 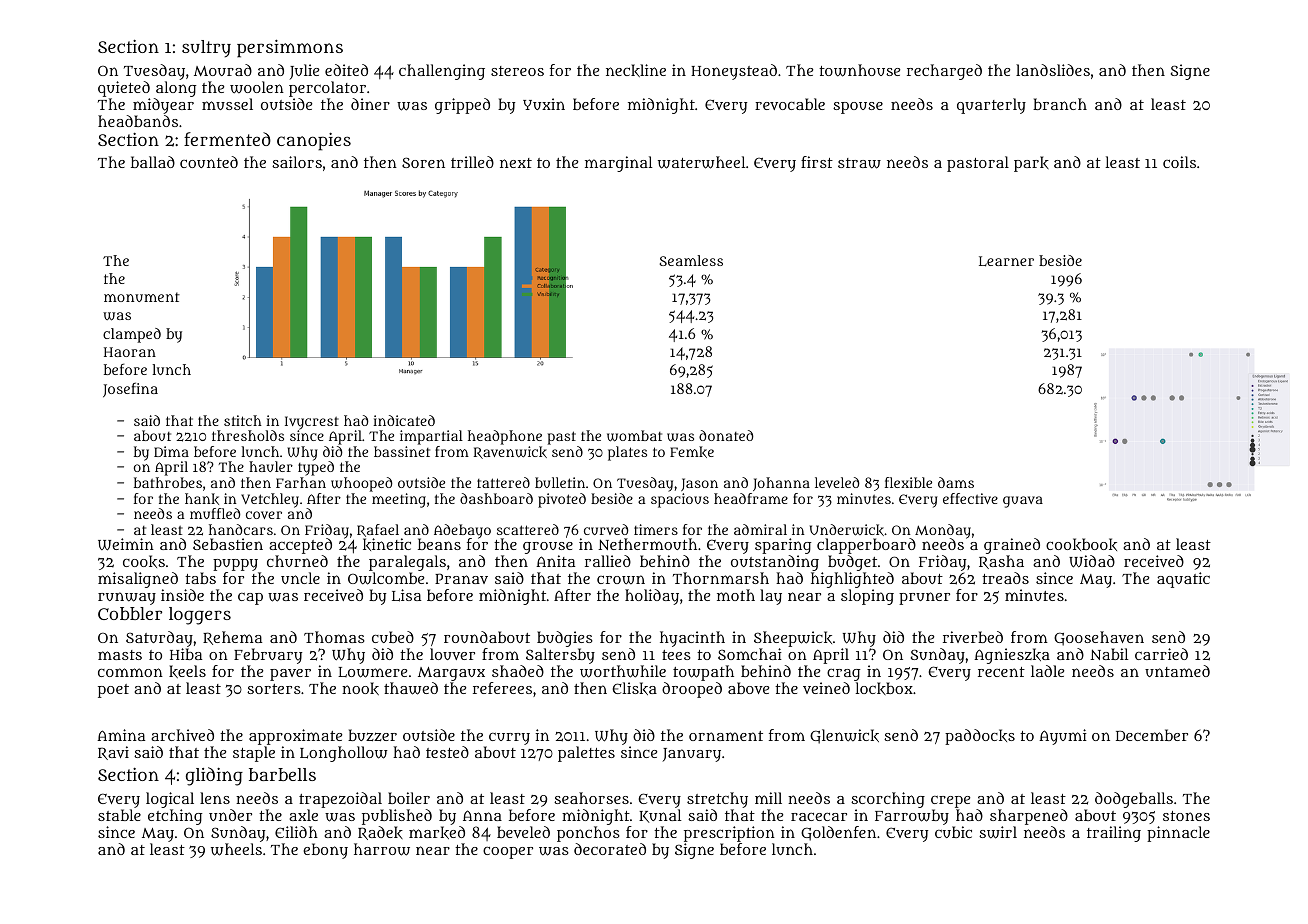 I want to click on crown, so click(x=621, y=580).
